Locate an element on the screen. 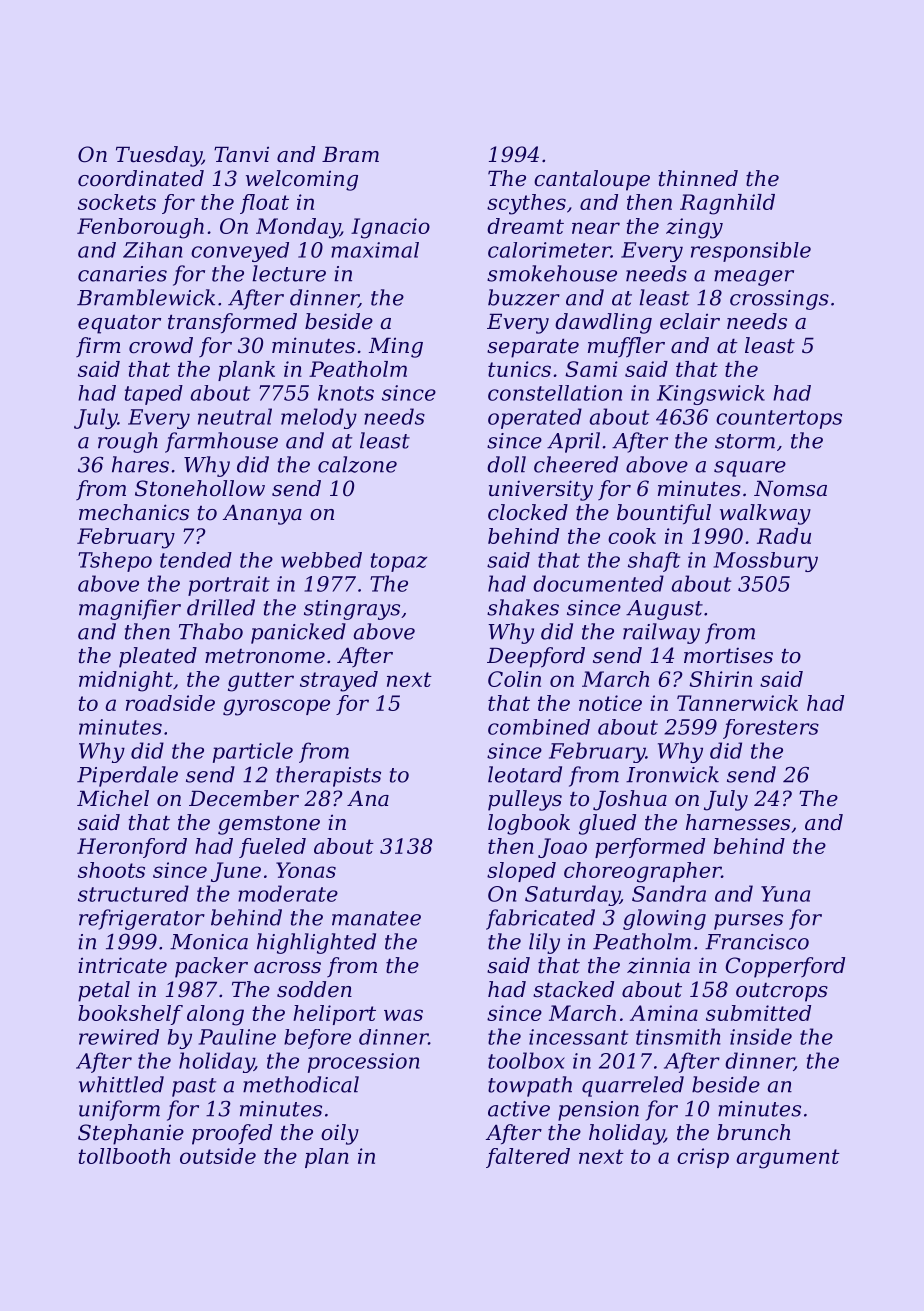  glowing is located at coordinates (664, 919).
